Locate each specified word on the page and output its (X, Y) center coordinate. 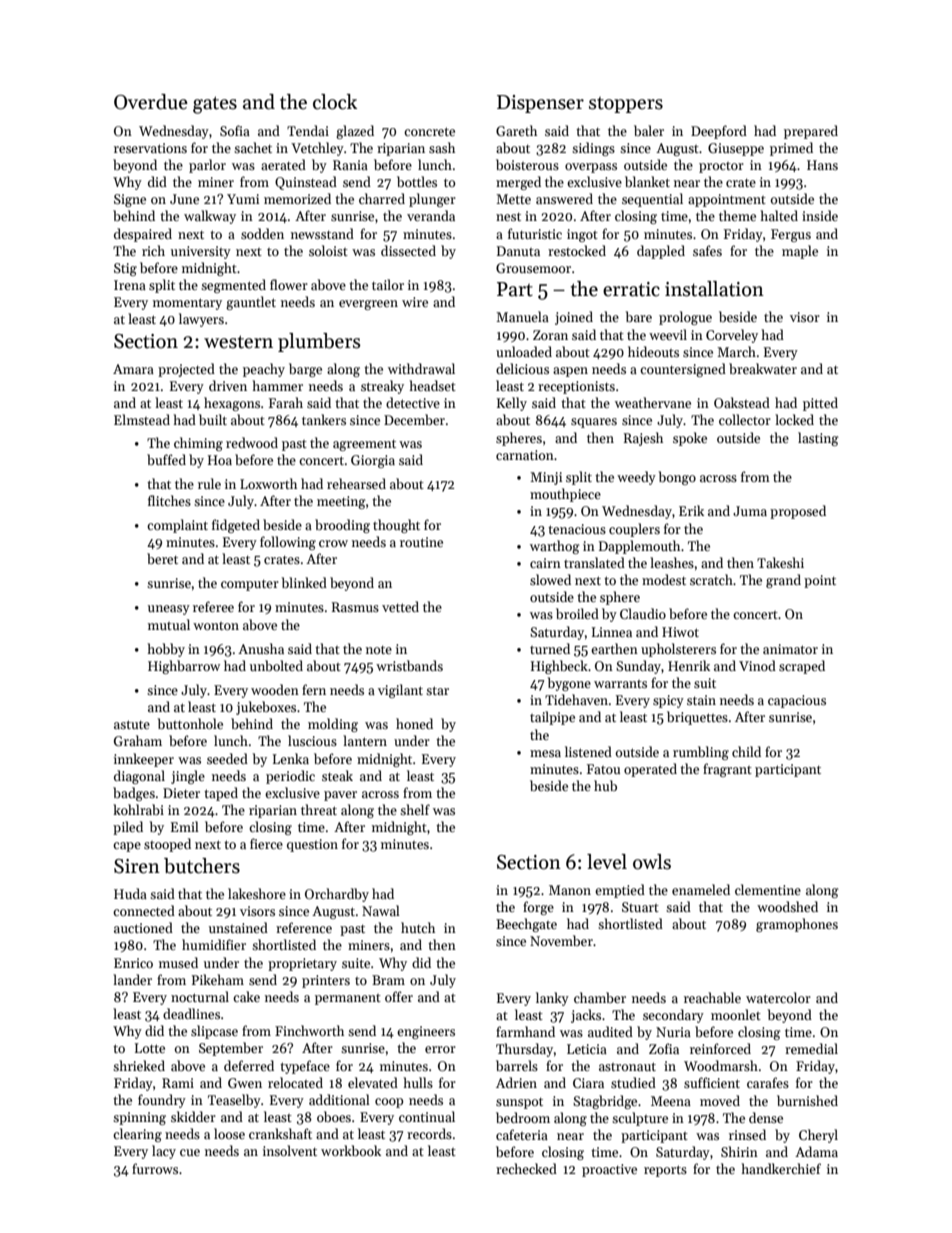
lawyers (201, 320)
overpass (591, 168)
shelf (415, 809)
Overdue (151, 102)
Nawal (381, 910)
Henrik (689, 665)
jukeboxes (266, 708)
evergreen (368, 305)
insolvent (290, 1150)
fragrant (727, 770)
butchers (202, 866)
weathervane (653, 402)
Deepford (719, 132)
